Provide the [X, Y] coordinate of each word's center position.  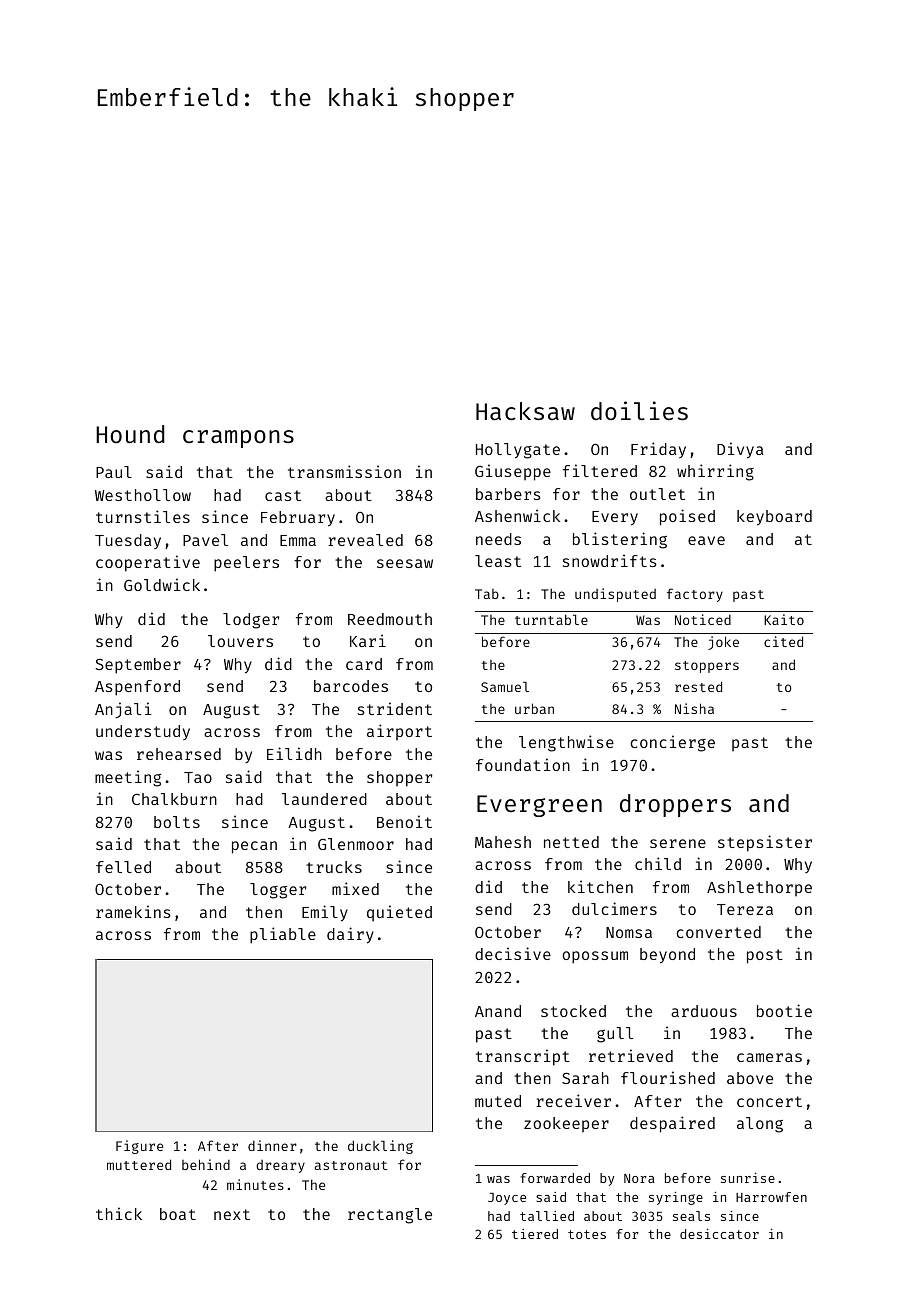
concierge [672, 743]
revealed [365, 540]
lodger [251, 621]
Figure [139, 1147]
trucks [334, 867]
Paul [114, 472]
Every [615, 518]
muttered [139, 1164]
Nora [639, 1178]
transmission [344, 471]
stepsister [765, 843]
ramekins [133, 911]
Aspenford [137, 688]
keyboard [774, 518]
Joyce [507, 1199]
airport [399, 732]
